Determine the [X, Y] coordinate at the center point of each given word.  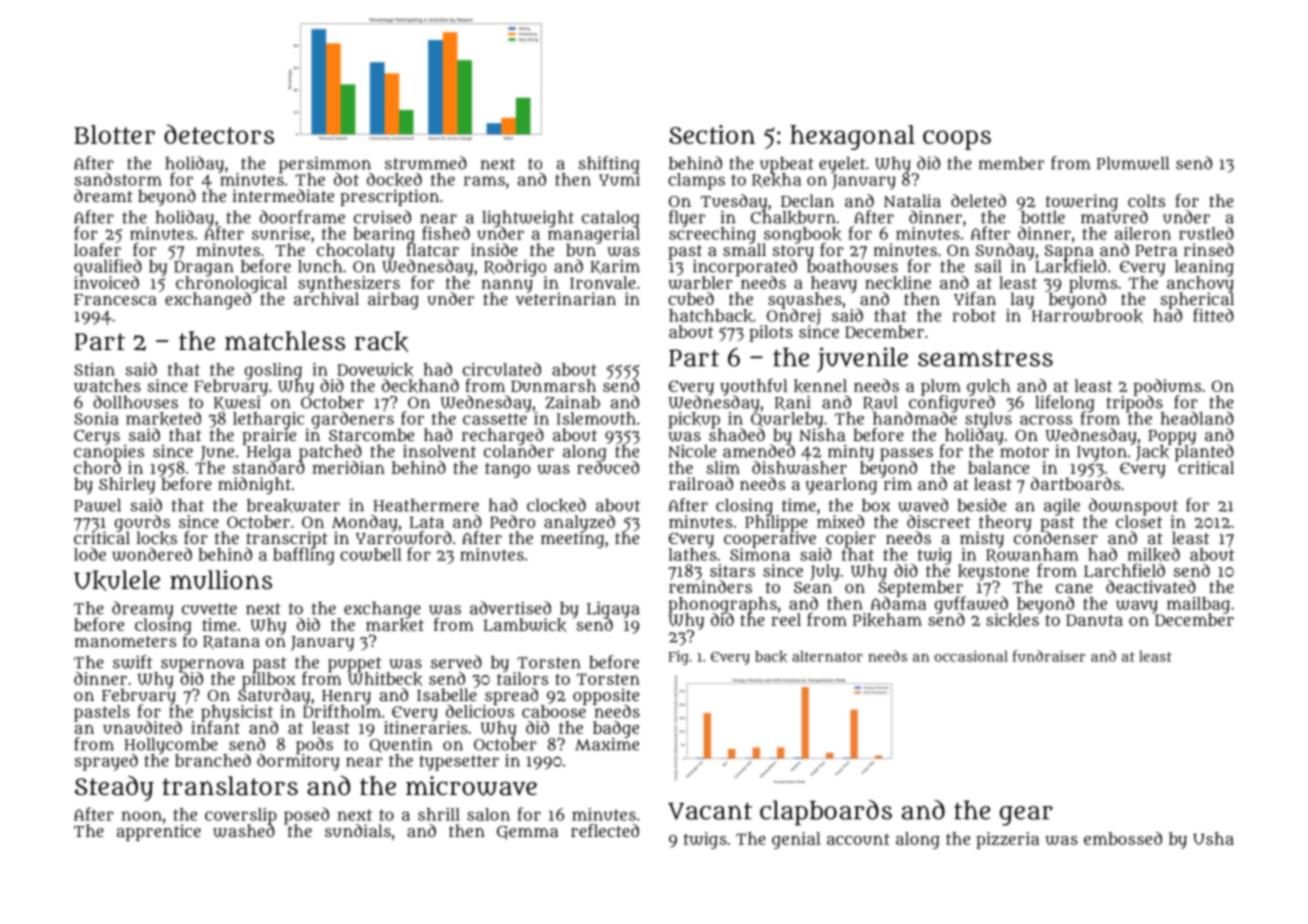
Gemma [527, 833]
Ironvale [603, 282]
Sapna [1069, 252]
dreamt [103, 195]
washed [244, 831]
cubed [691, 298]
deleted [978, 200]
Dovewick [375, 370]
